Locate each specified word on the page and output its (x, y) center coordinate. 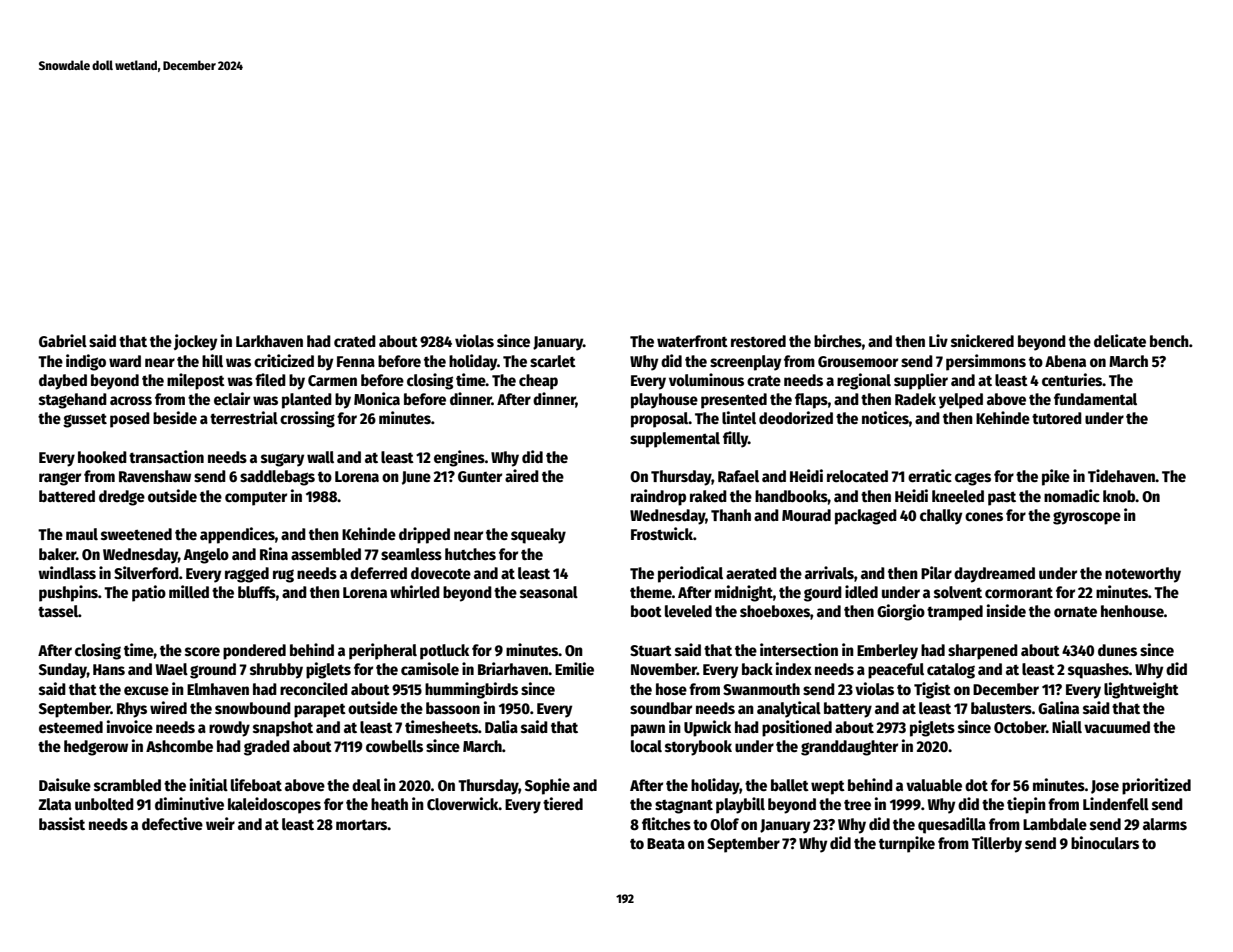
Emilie (574, 669)
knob (1119, 496)
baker (57, 554)
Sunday (63, 671)
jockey (195, 342)
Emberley (887, 652)
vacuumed (1117, 727)
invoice (130, 726)
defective (172, 823)
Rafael (738, 476)
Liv (938, 340)
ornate (1075, 612)
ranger (60, 479)
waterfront (692, 341)
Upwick (707, 728)
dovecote (441, 573)
